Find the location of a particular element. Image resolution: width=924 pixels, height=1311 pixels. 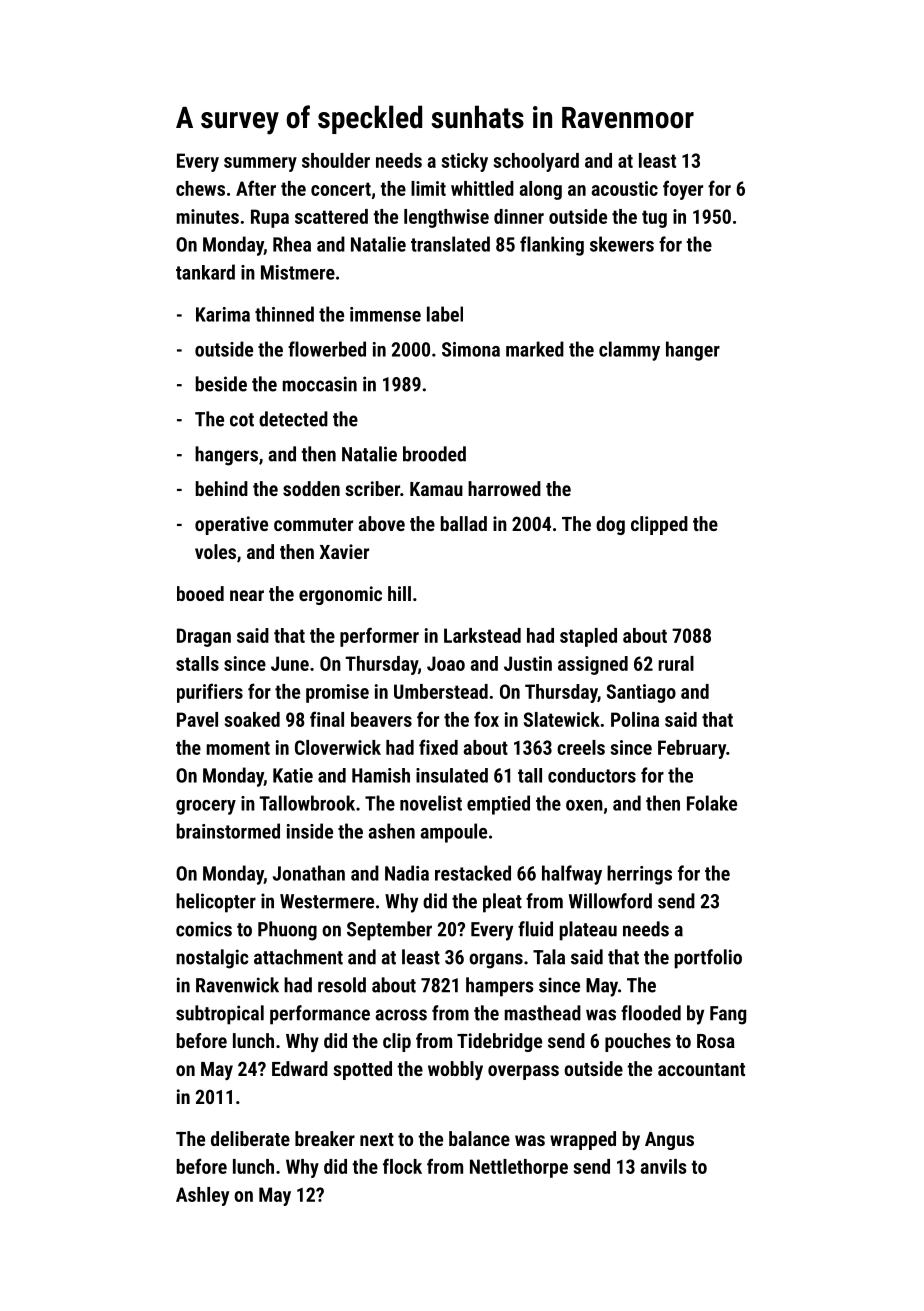

Karima is located at coordinates (223, 314).
